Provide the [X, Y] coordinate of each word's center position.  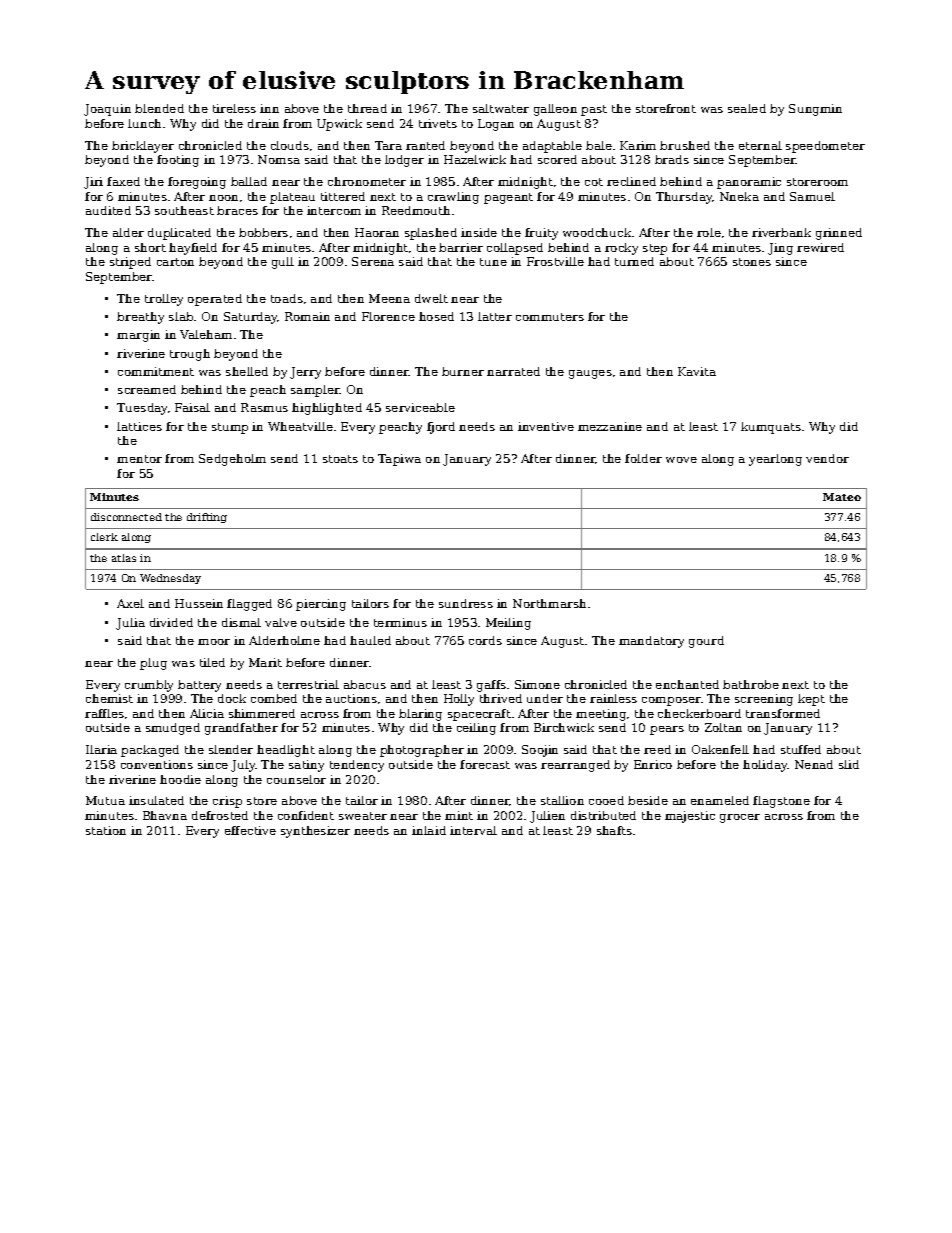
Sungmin [815, 110]
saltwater [501, 108]
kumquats [771, 428]
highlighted [327, 409]
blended [159, 108]
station [106, 830]
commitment [156, 371]
